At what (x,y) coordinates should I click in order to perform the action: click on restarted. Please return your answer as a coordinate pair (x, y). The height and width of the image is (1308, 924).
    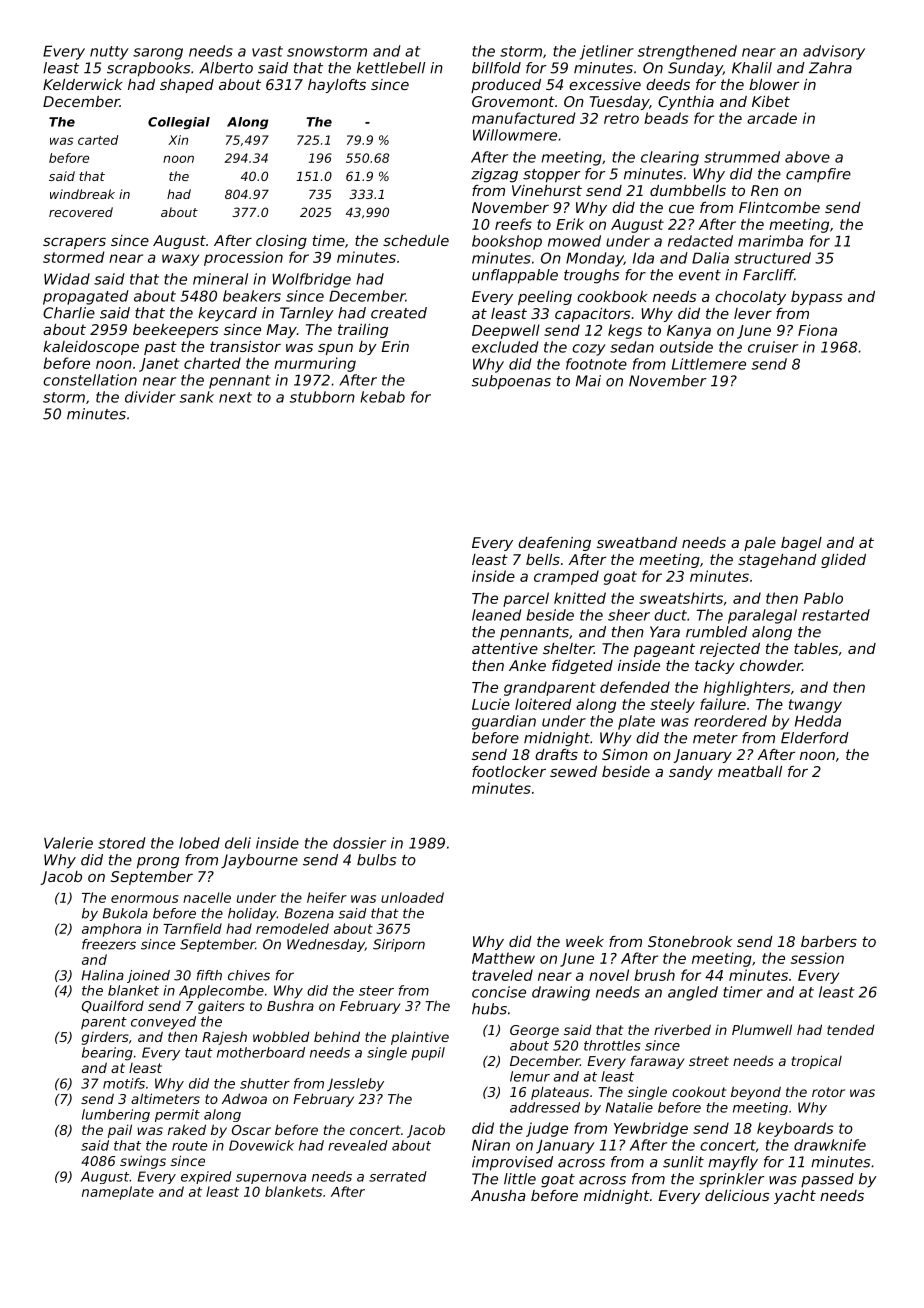
    Looking at the image, I should click on (836, 615).
